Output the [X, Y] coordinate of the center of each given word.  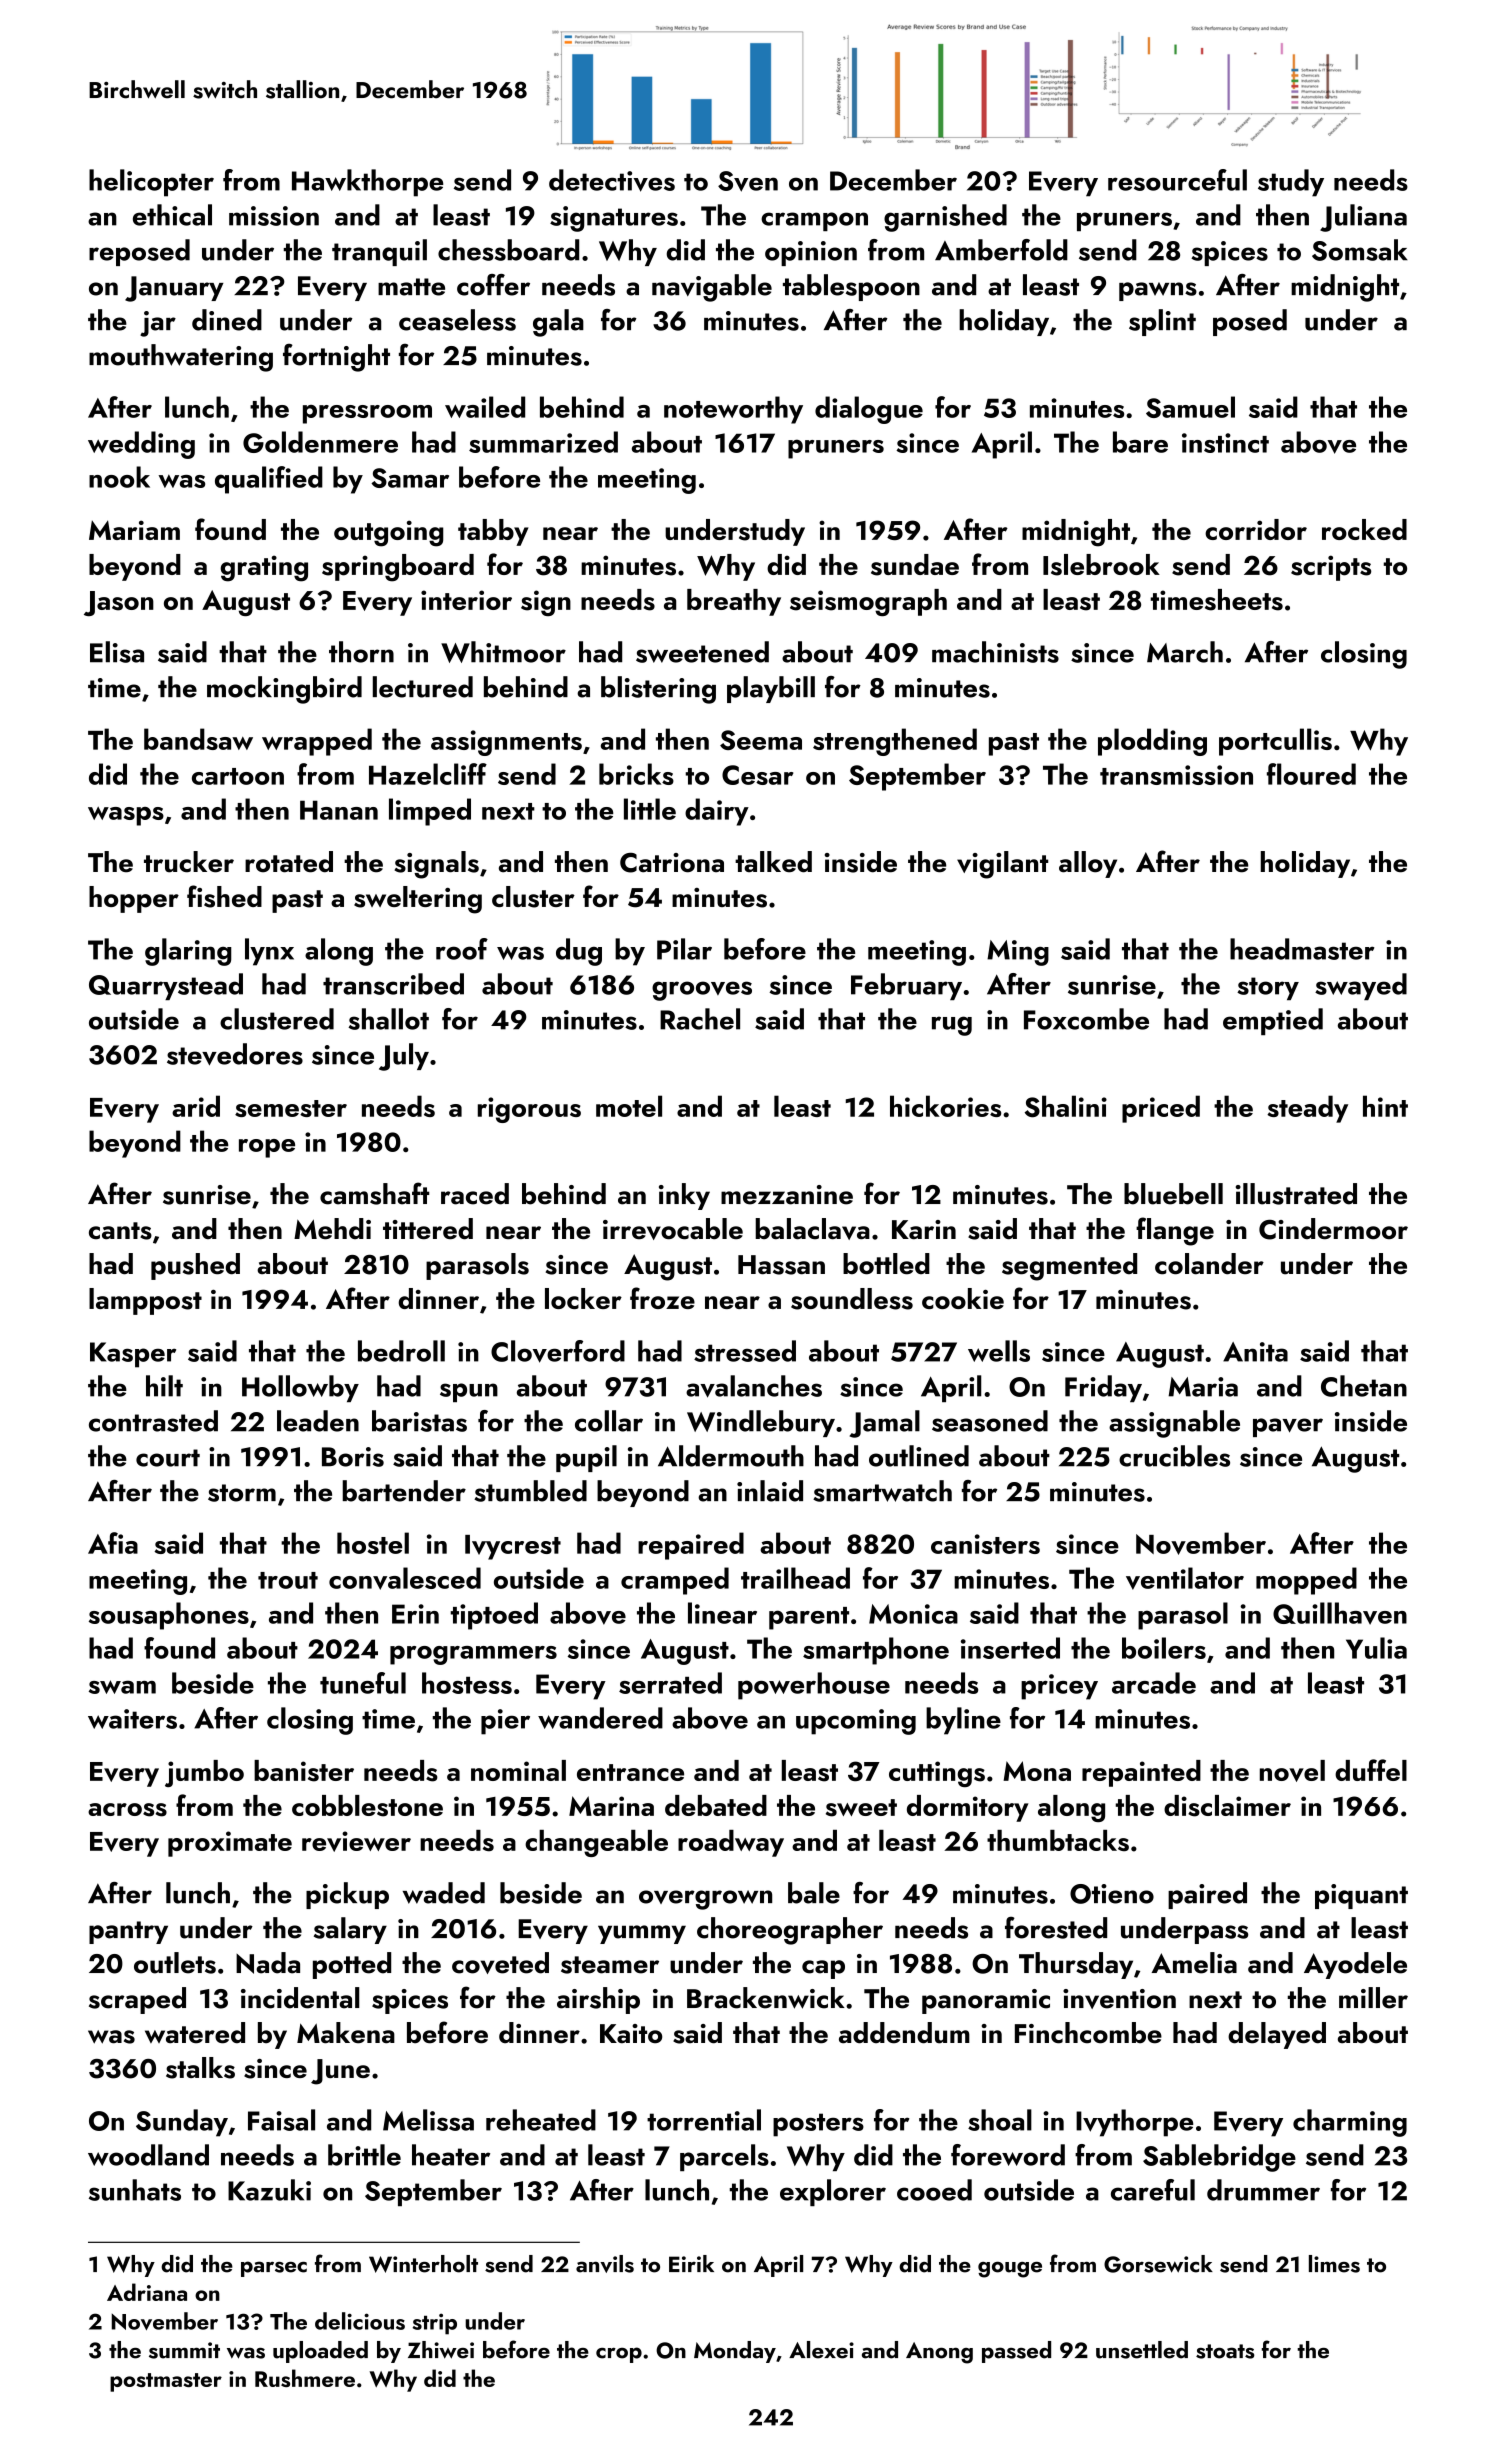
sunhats [135, 2190]
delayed [1277, 2035]
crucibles [1174, 1456]
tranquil [379, 252]
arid [196, 1106]
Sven [748, 181]
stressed [745, 1351]
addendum [904, 2033]
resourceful [1177, 180]
